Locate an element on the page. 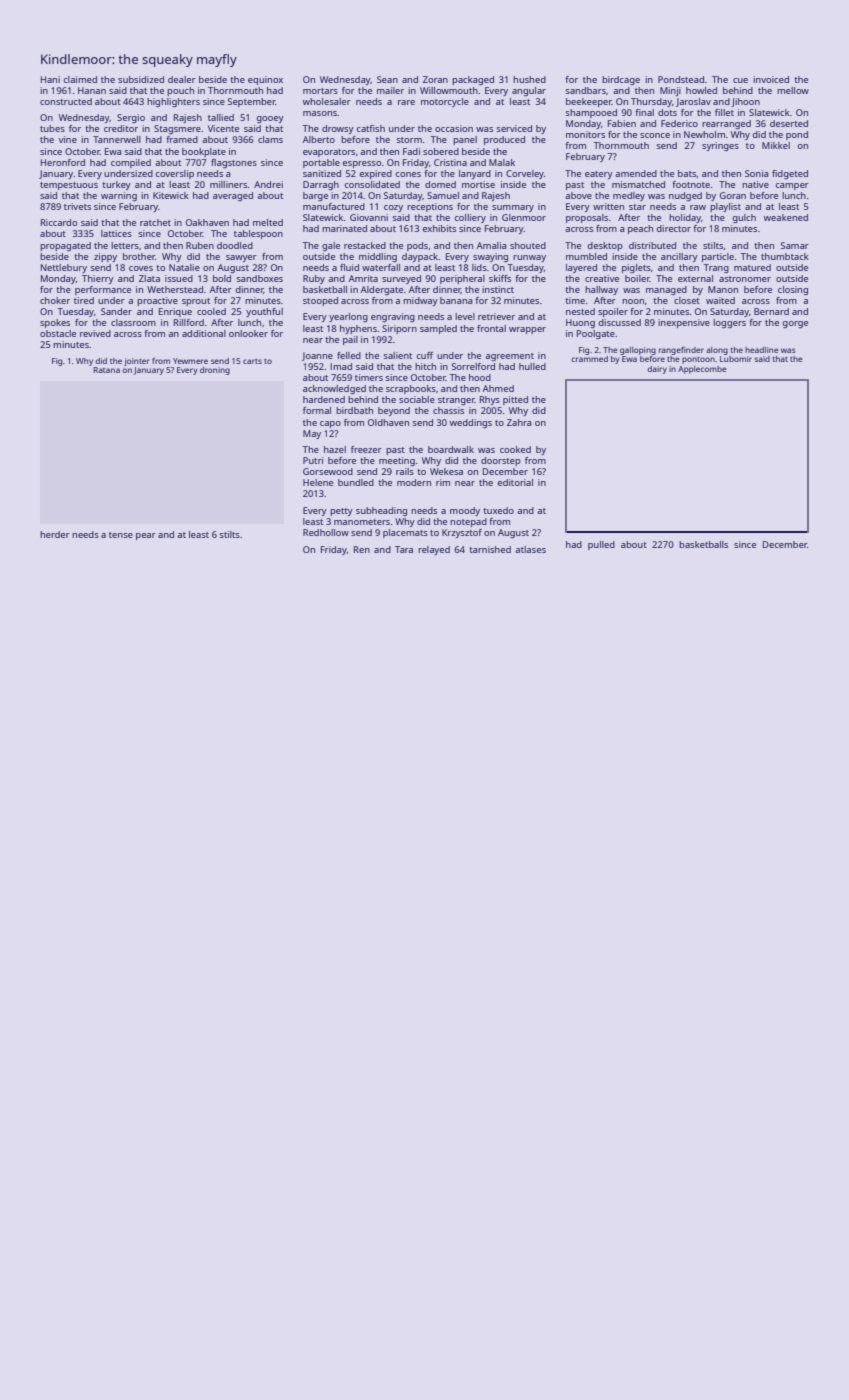 The width and height of the document is (849, 1400). highlighters is located at coordinates (173, 102).
